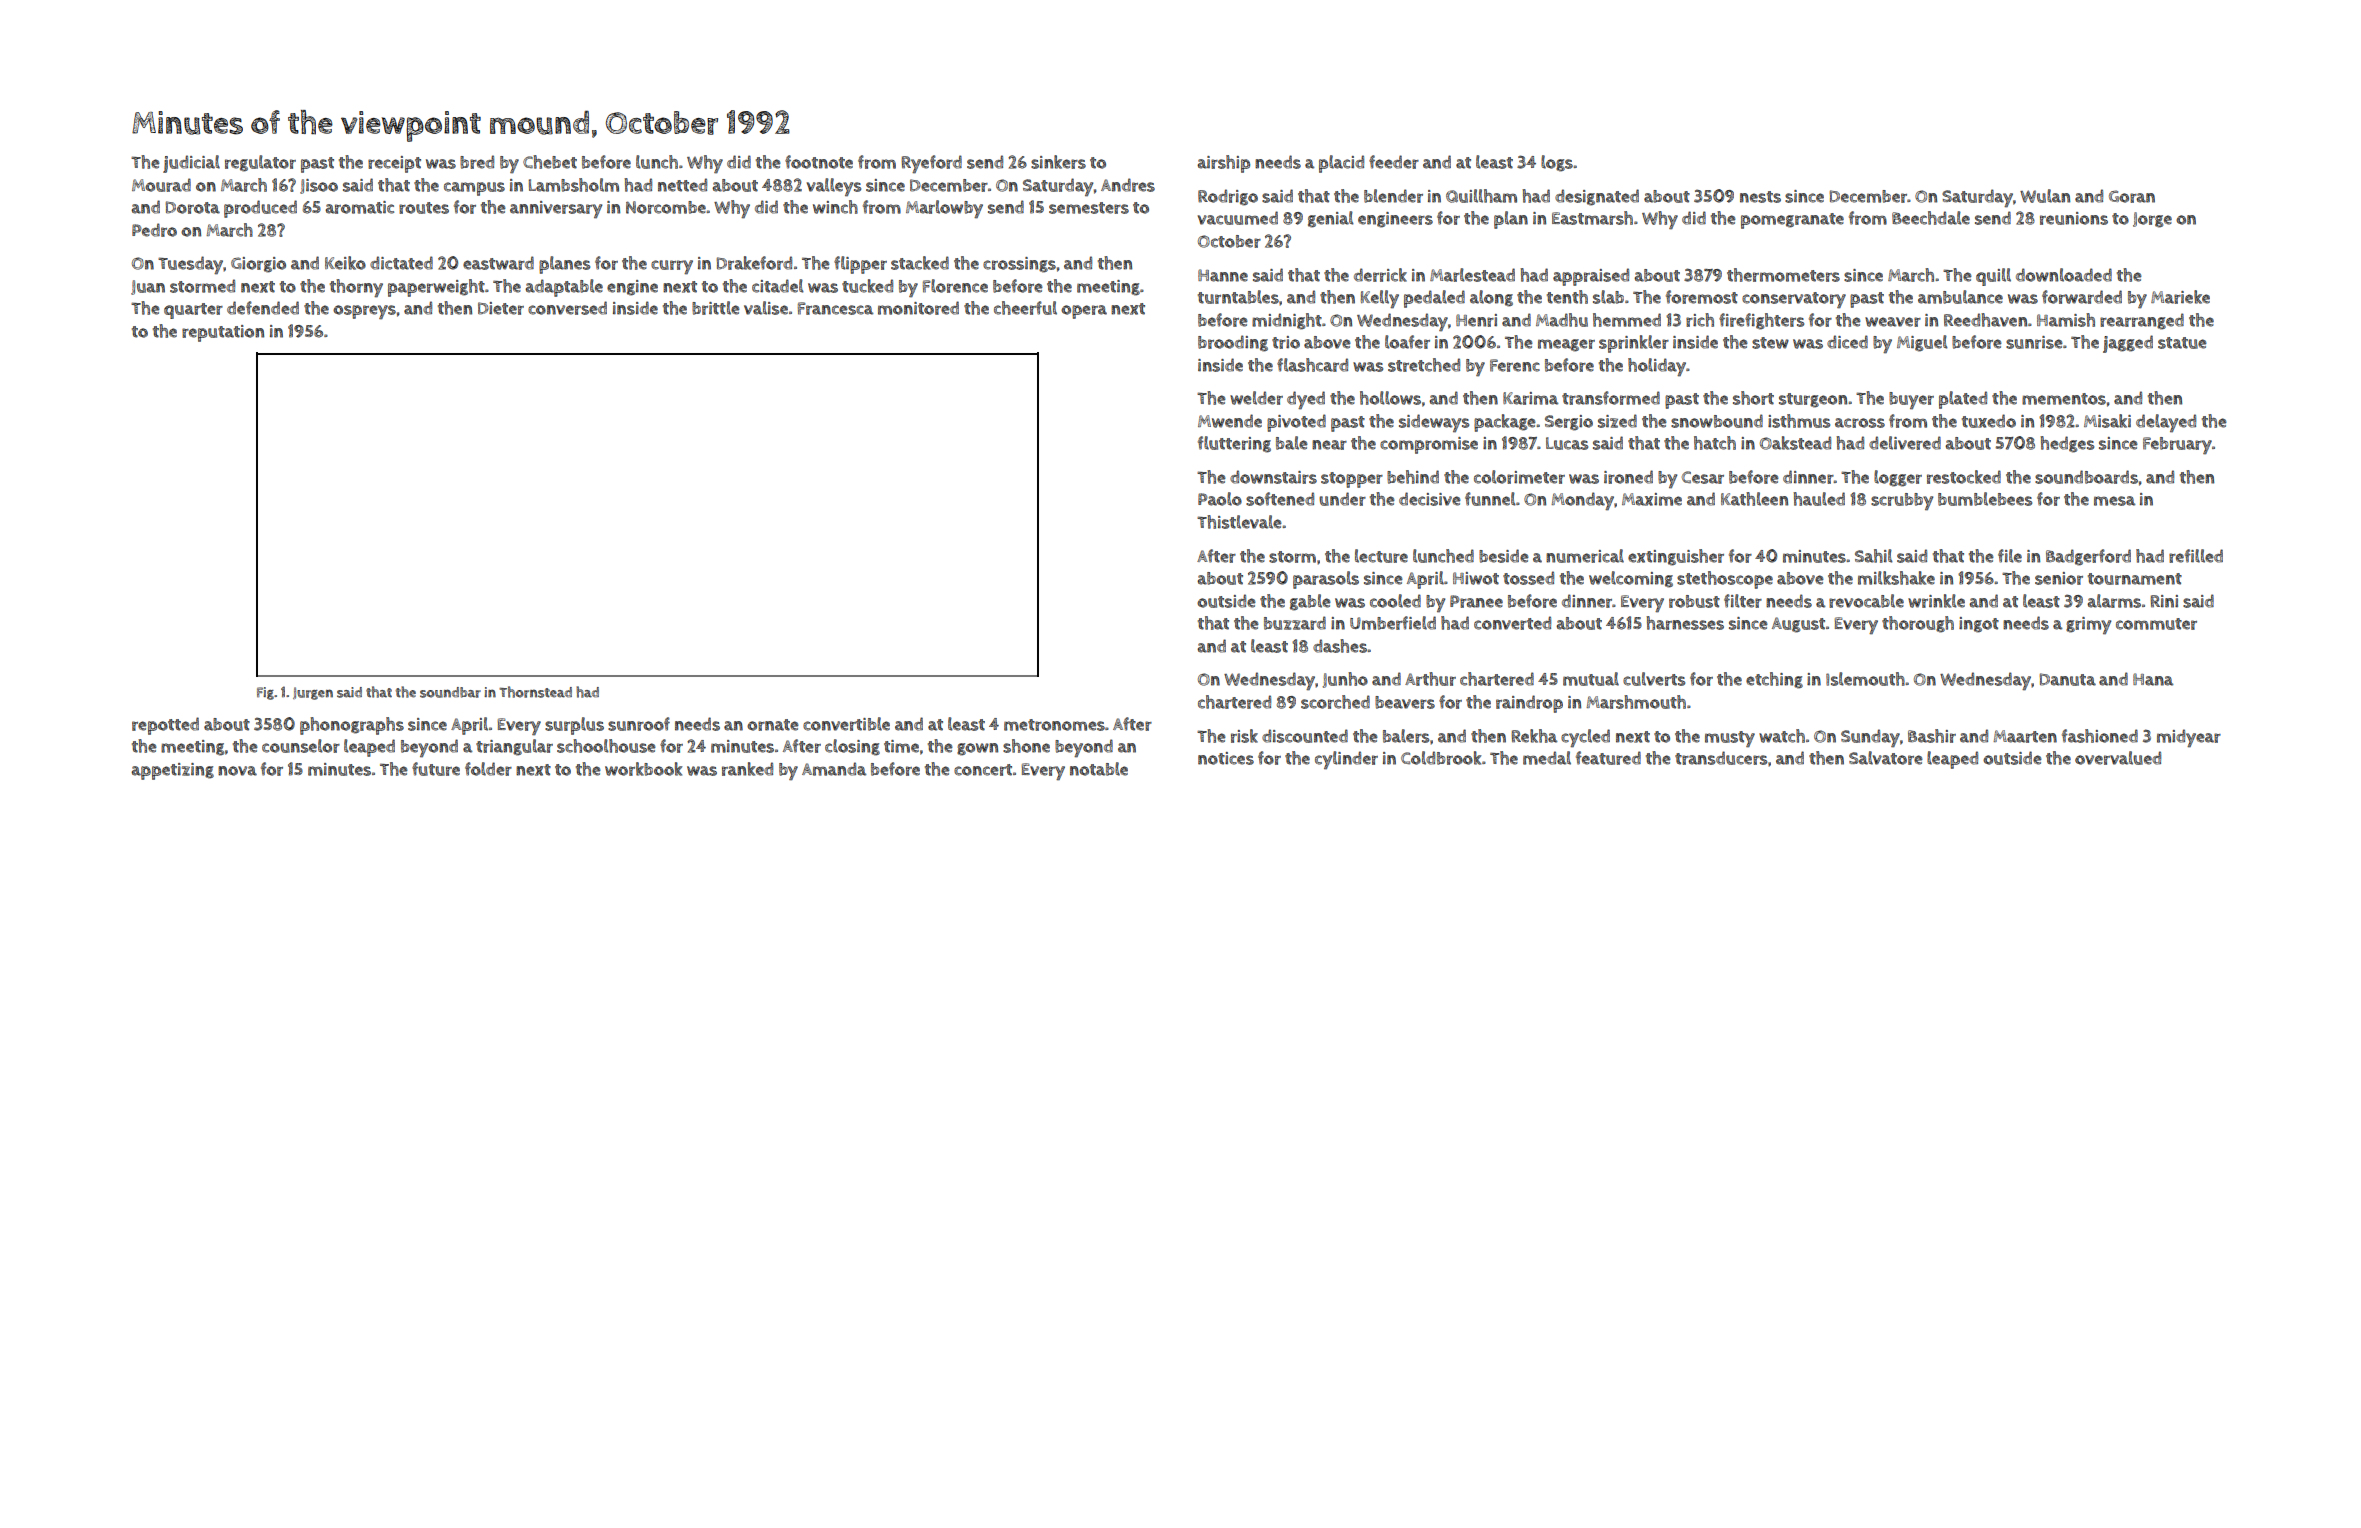 The height and width of the page is (1528, 2361). I want to click on logger, so click(1898, 478).
